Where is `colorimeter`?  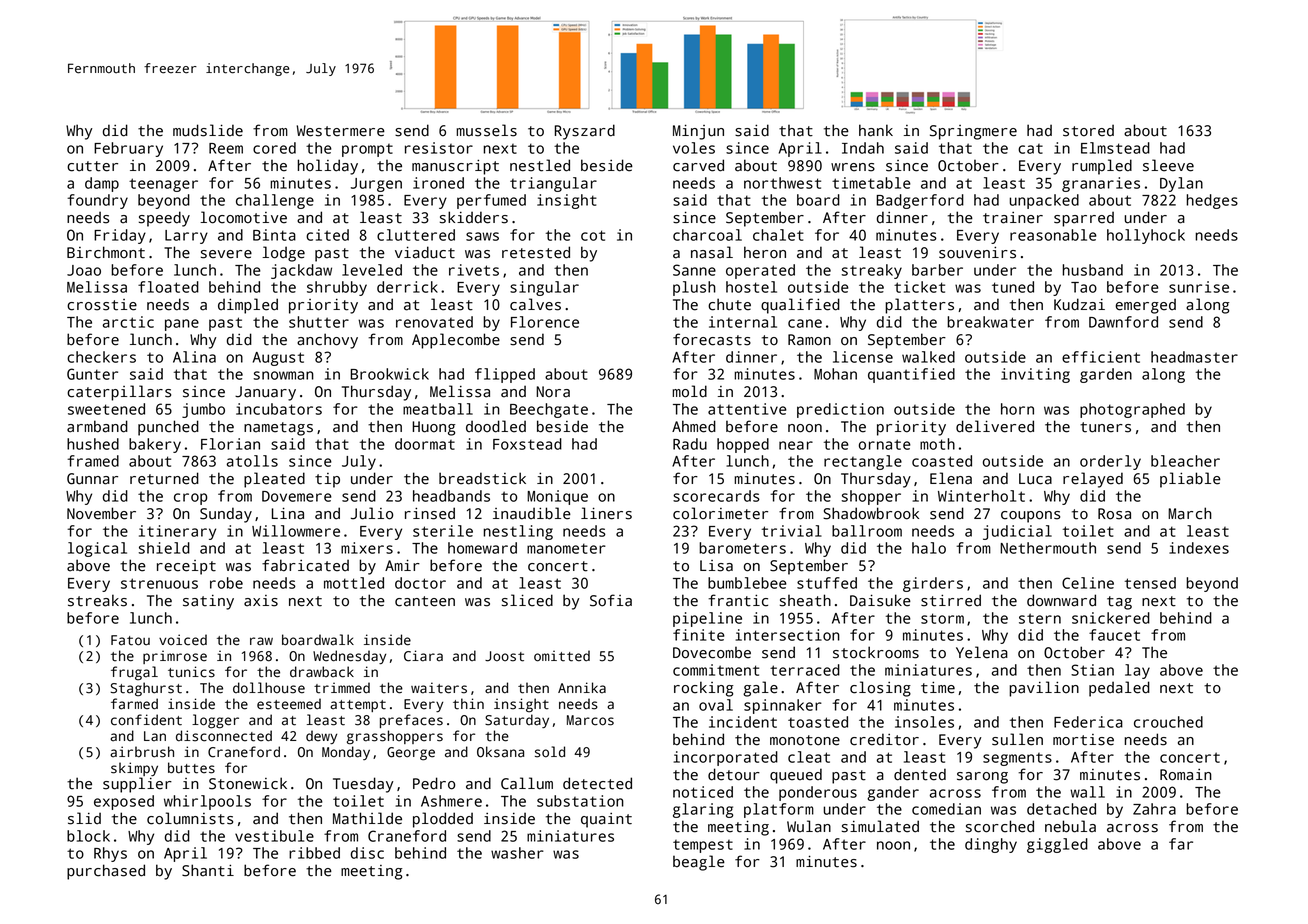
colorimeter is located at coordinates (720, 513).
